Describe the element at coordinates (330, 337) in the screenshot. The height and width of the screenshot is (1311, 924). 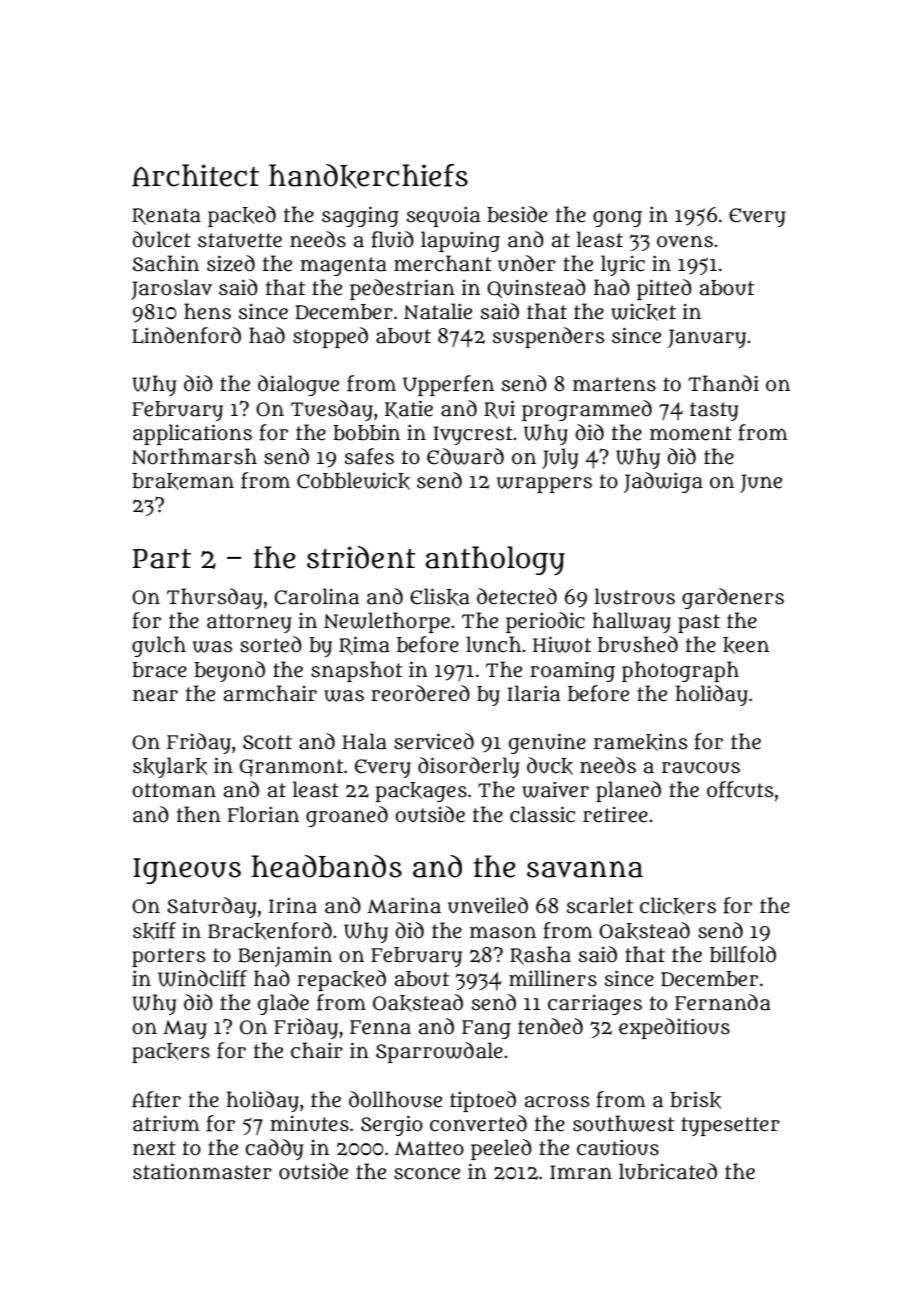
I see `stopped` at that location.
